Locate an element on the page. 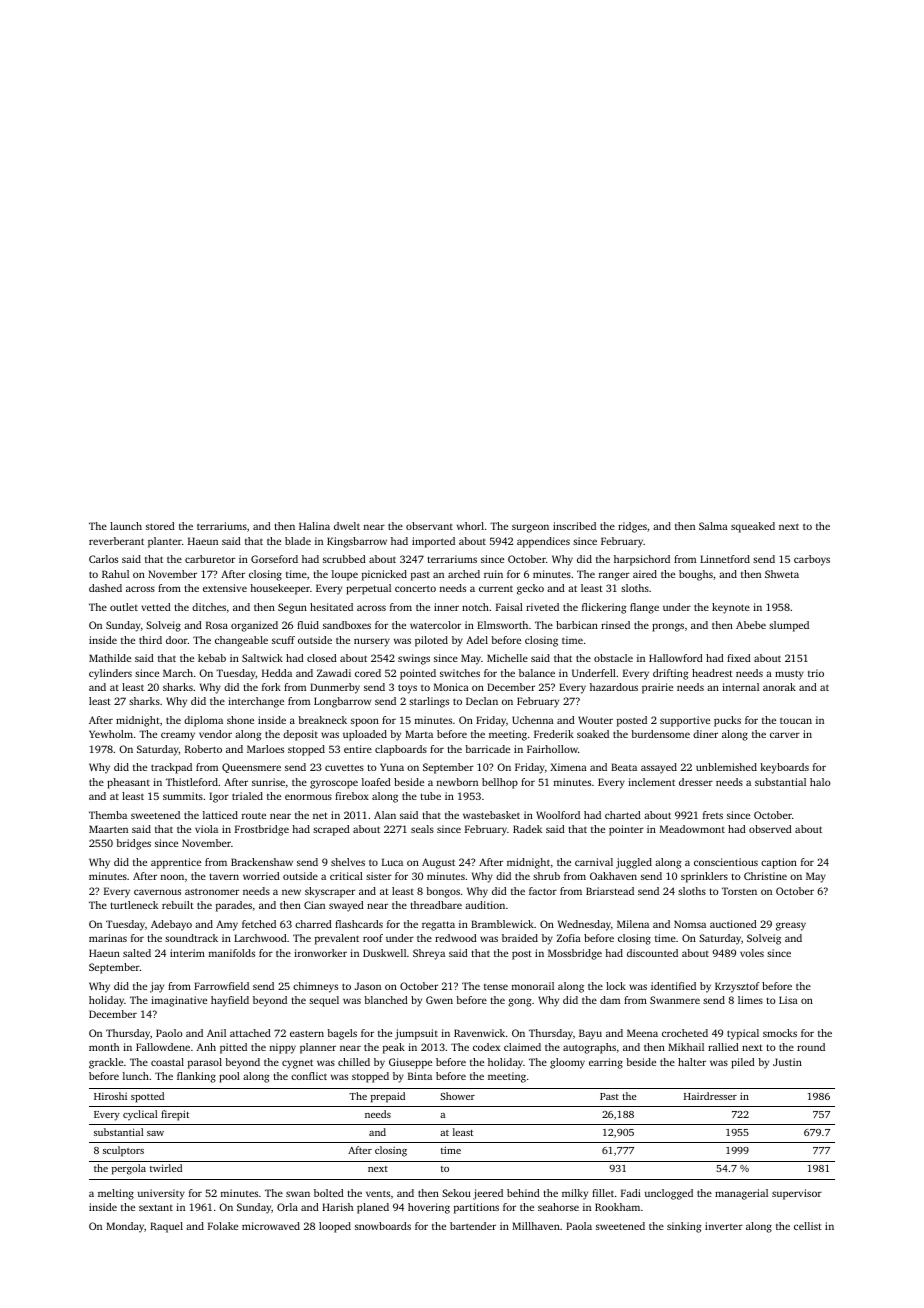 The image size is (924, 1308). monorail is located at coordinates (533, 986).
